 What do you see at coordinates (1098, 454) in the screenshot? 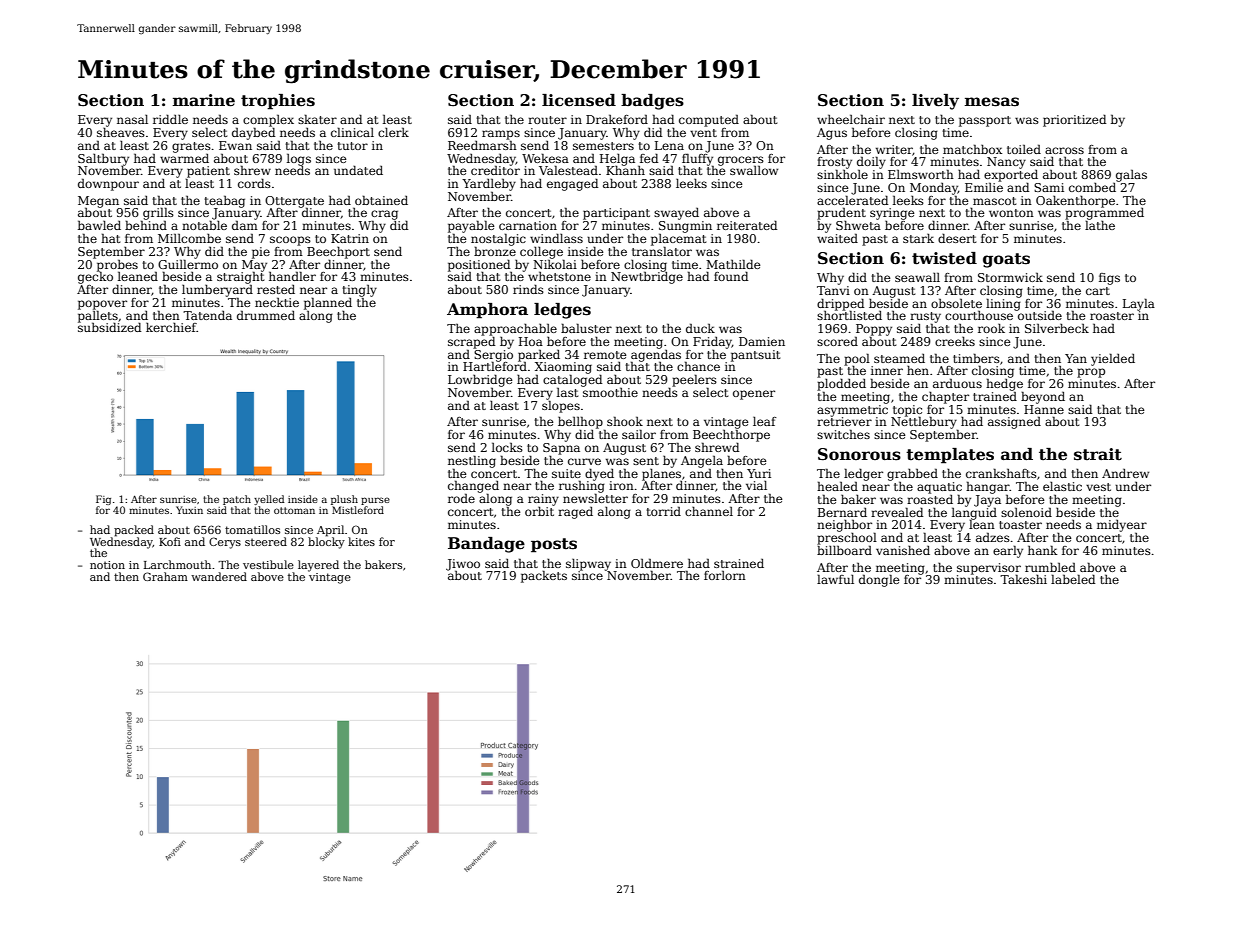
I see `strait` at bounding box center [1098, 454].
